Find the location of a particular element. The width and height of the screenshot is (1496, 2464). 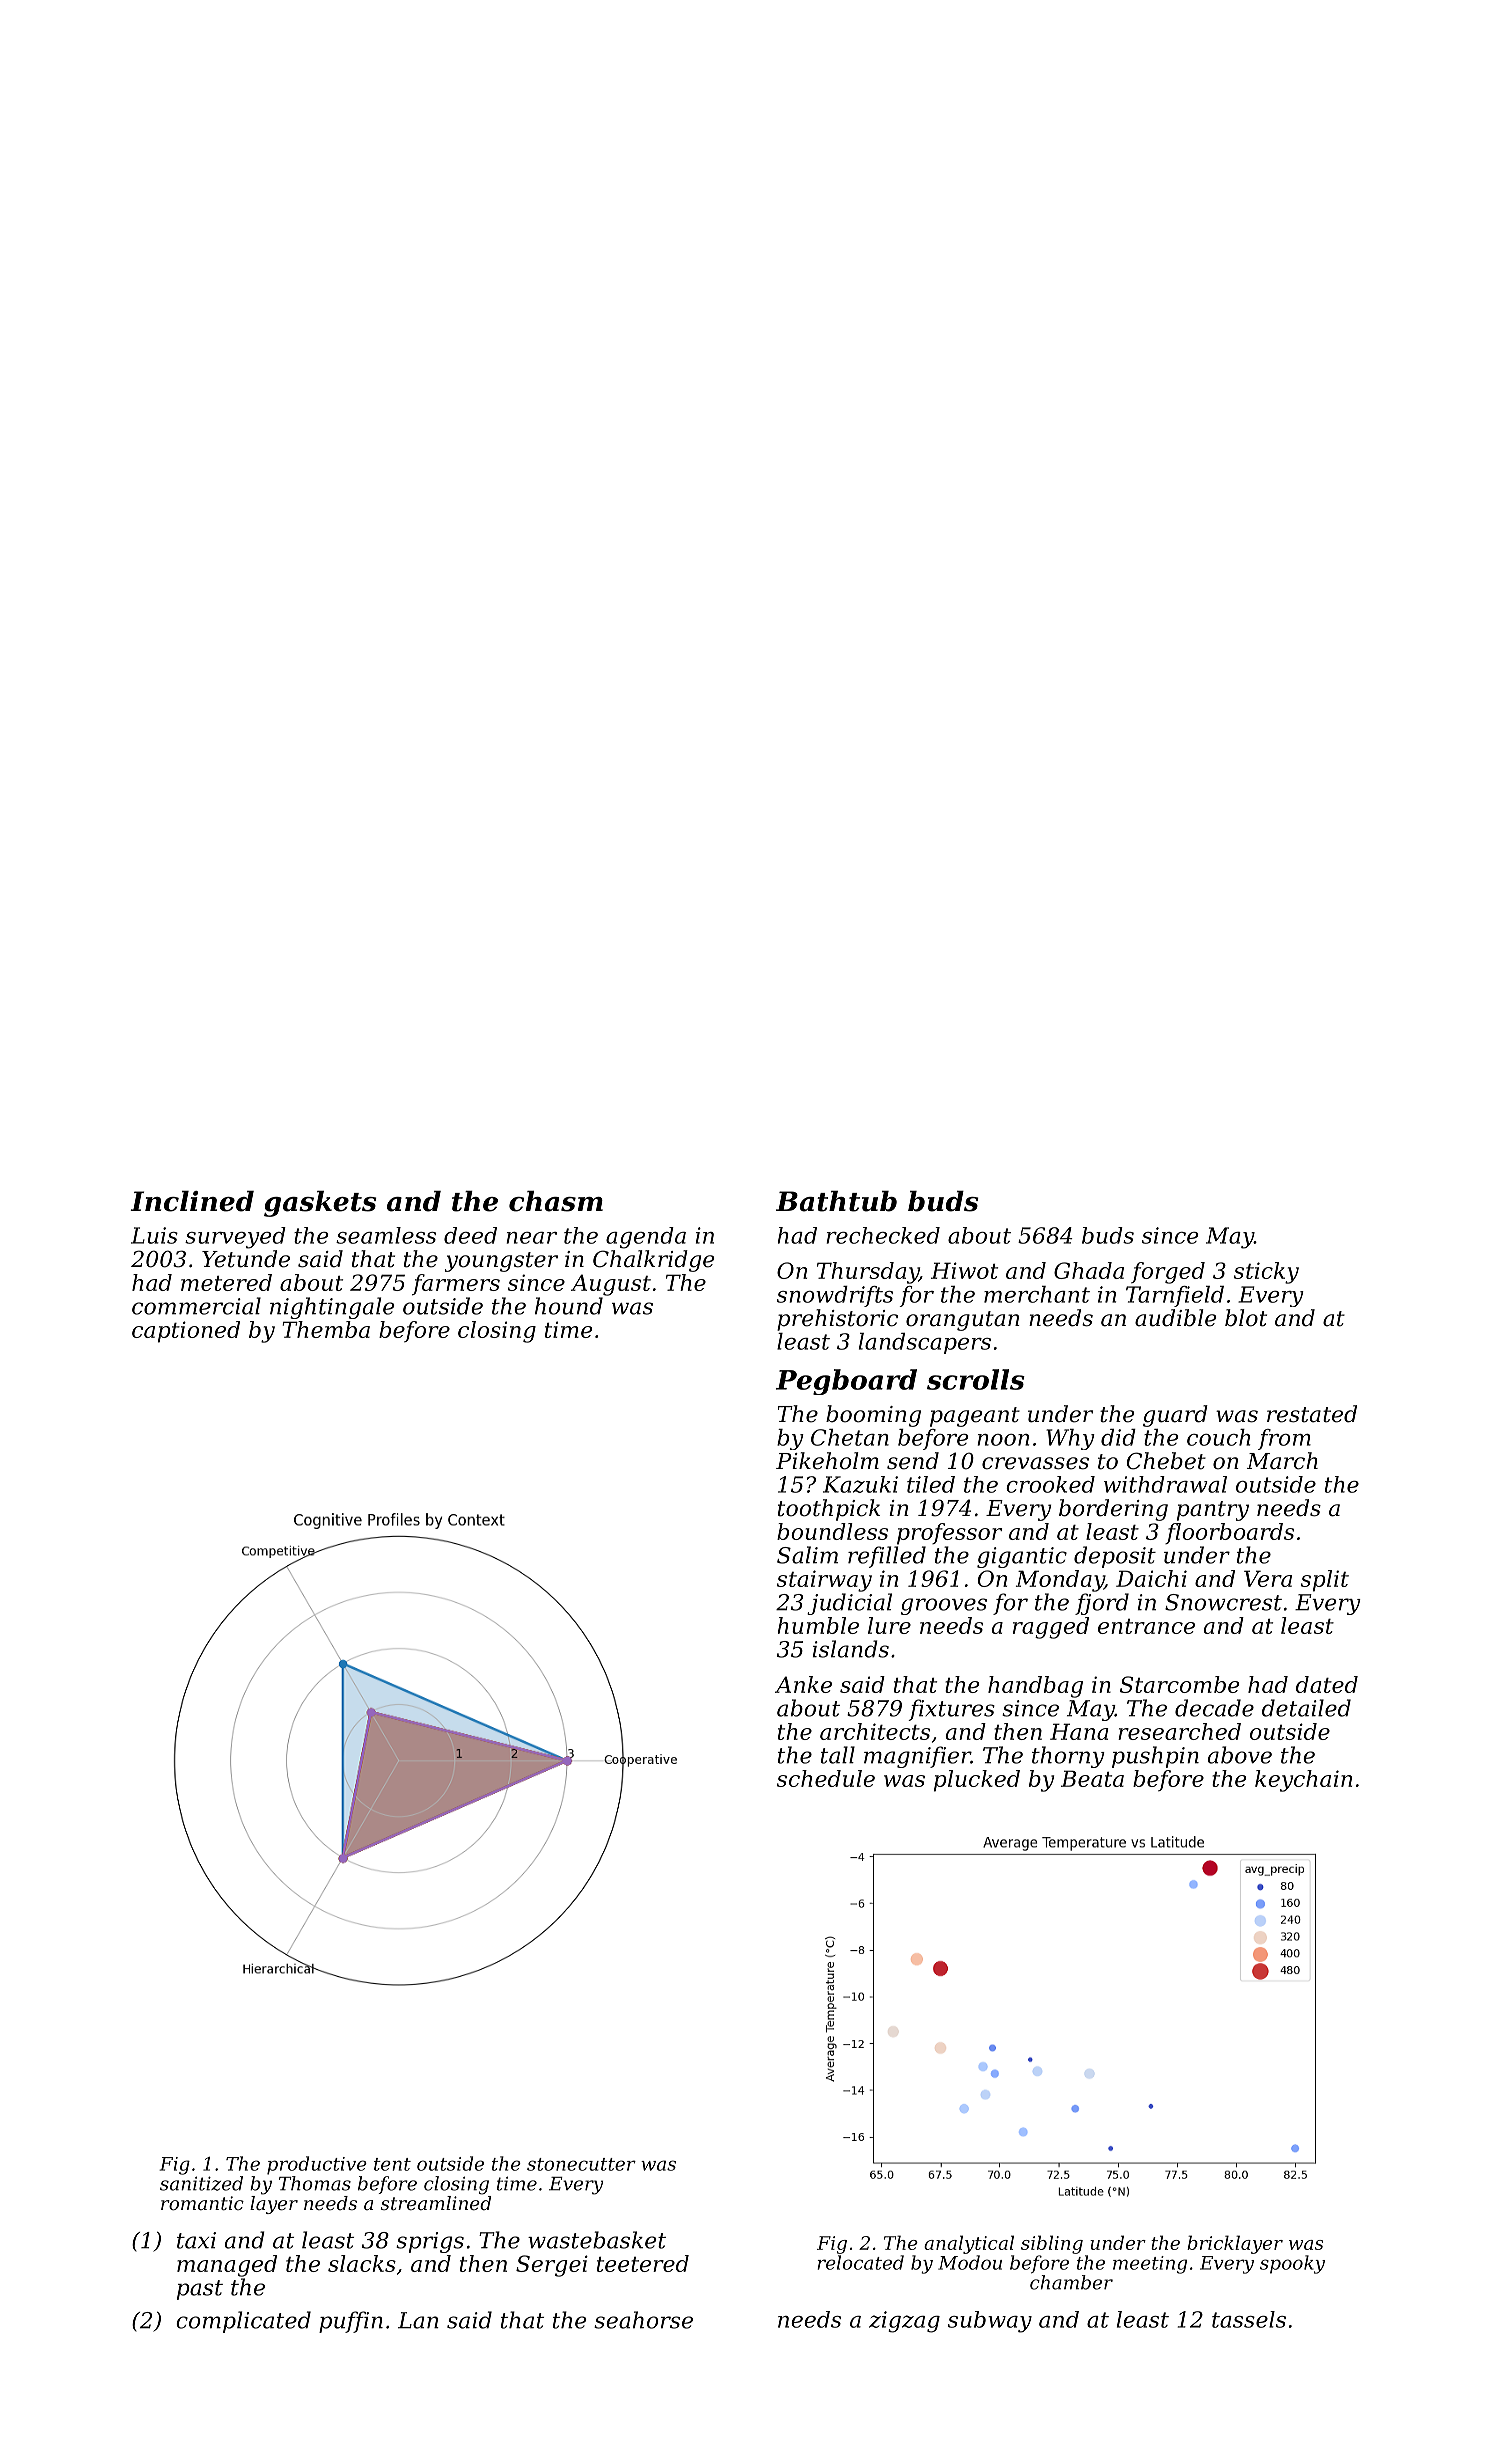

Pikeholm is located at coordinates (827, 1461).
